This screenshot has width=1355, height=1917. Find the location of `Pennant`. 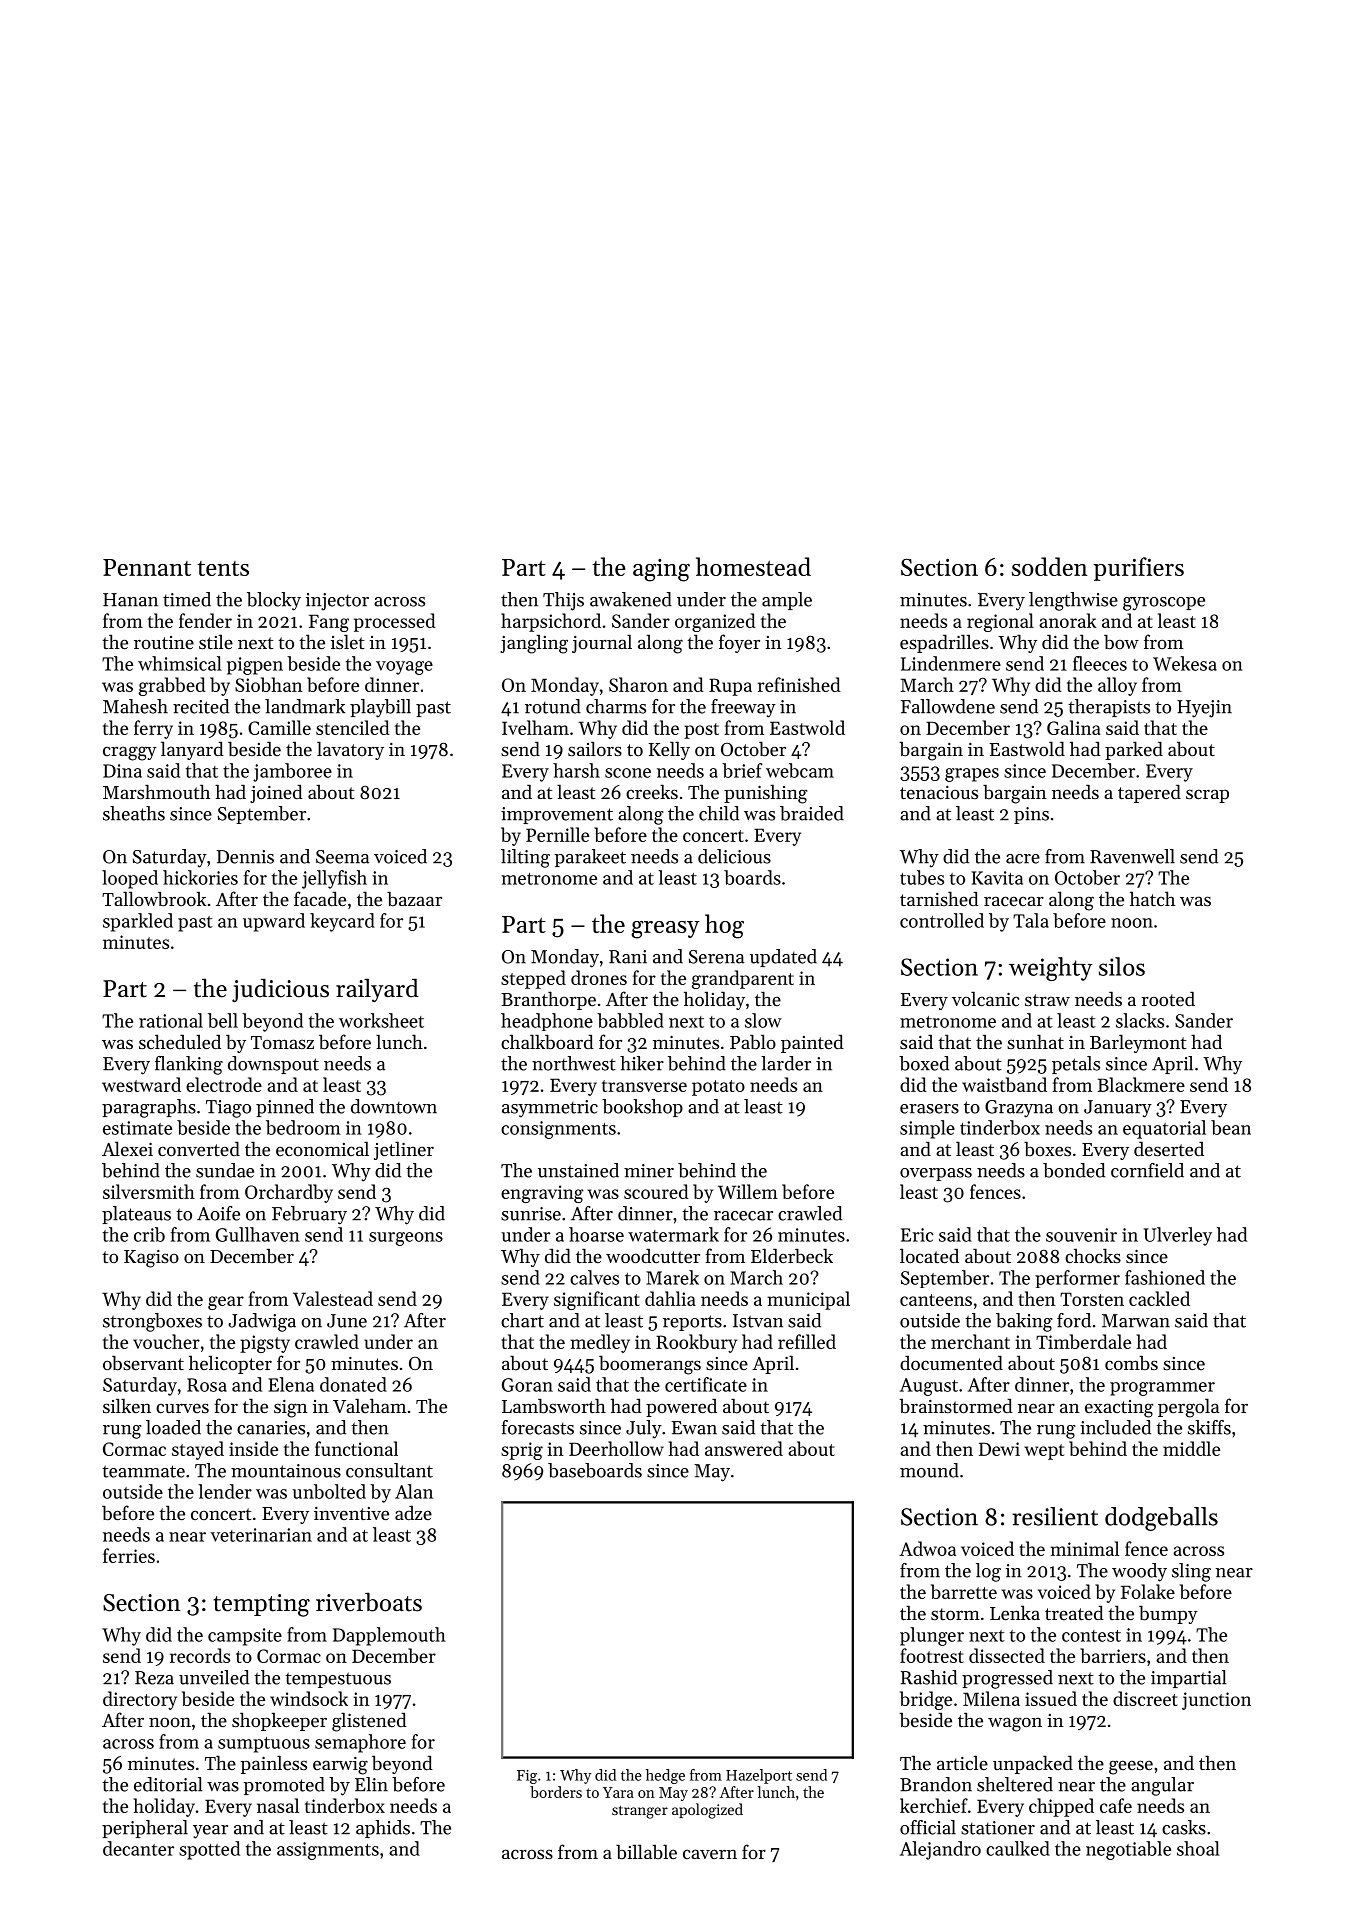

Pennant is located at coordinates (147, 567).
